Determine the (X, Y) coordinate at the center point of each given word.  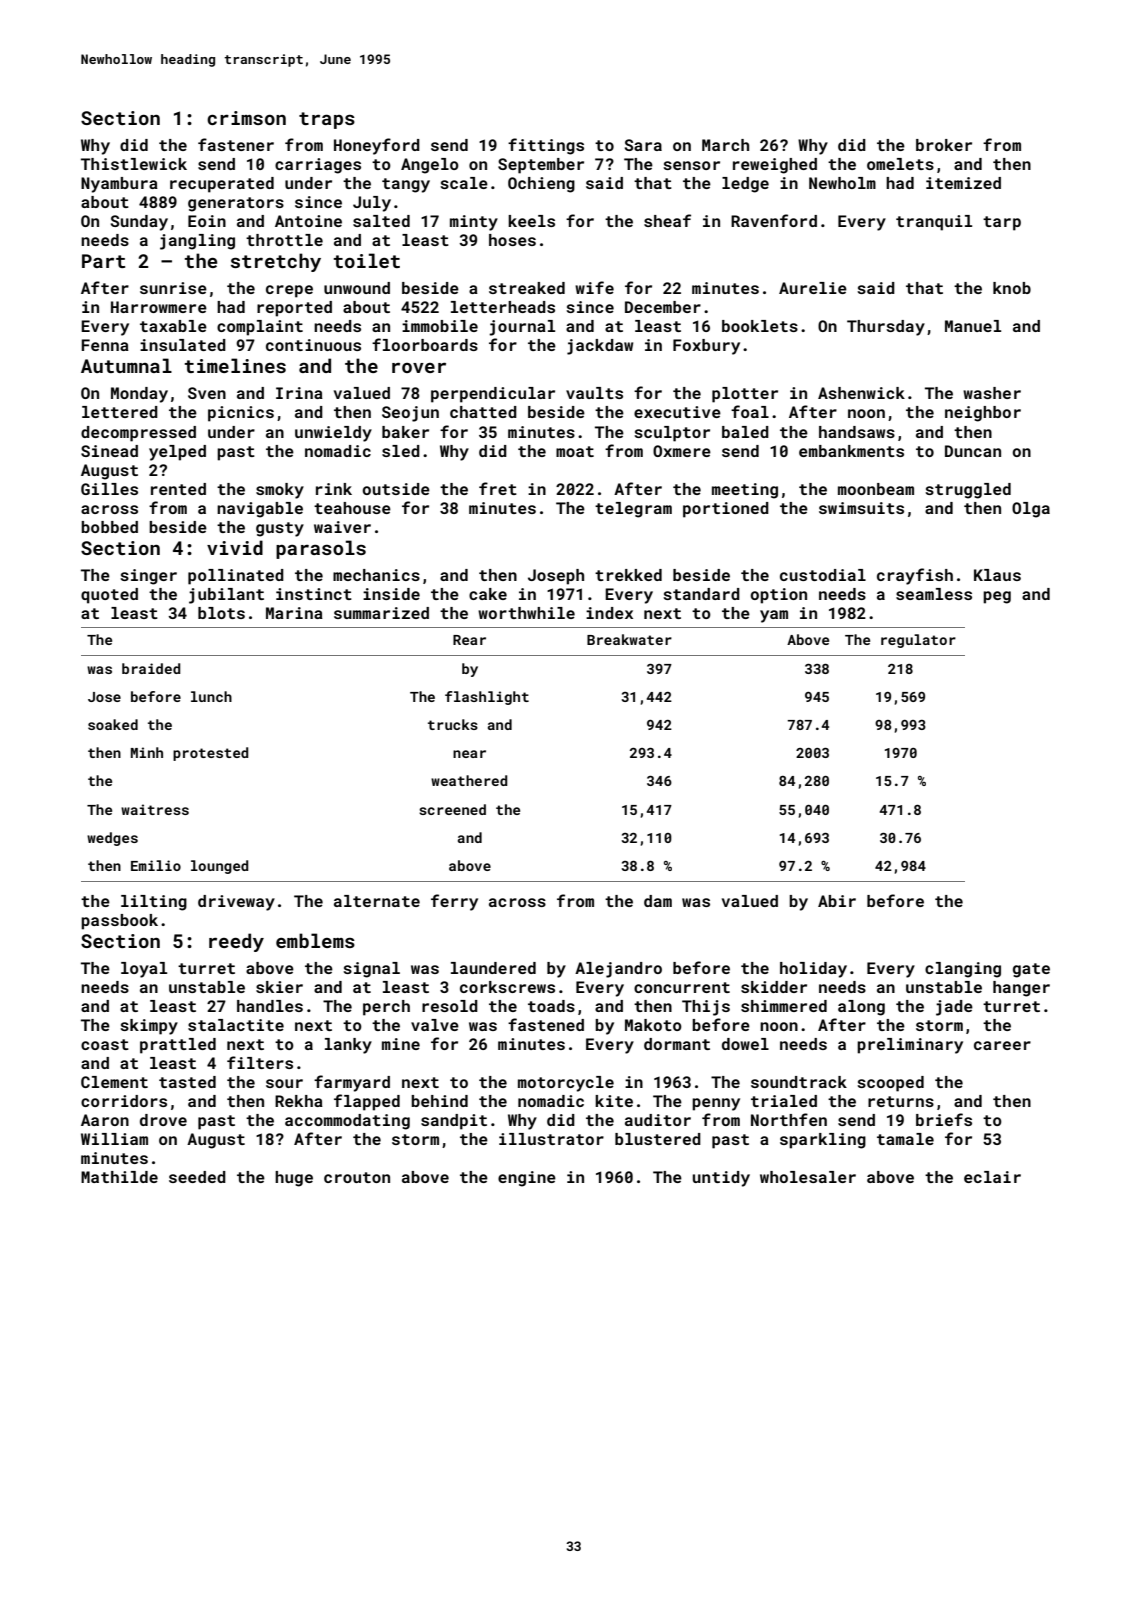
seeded (197, 1177)
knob (1012, 288)
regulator (918, 641)
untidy (721, 1179)
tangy (406, 185)
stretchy (276, 262)
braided (151, 668)
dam (658, 901)
